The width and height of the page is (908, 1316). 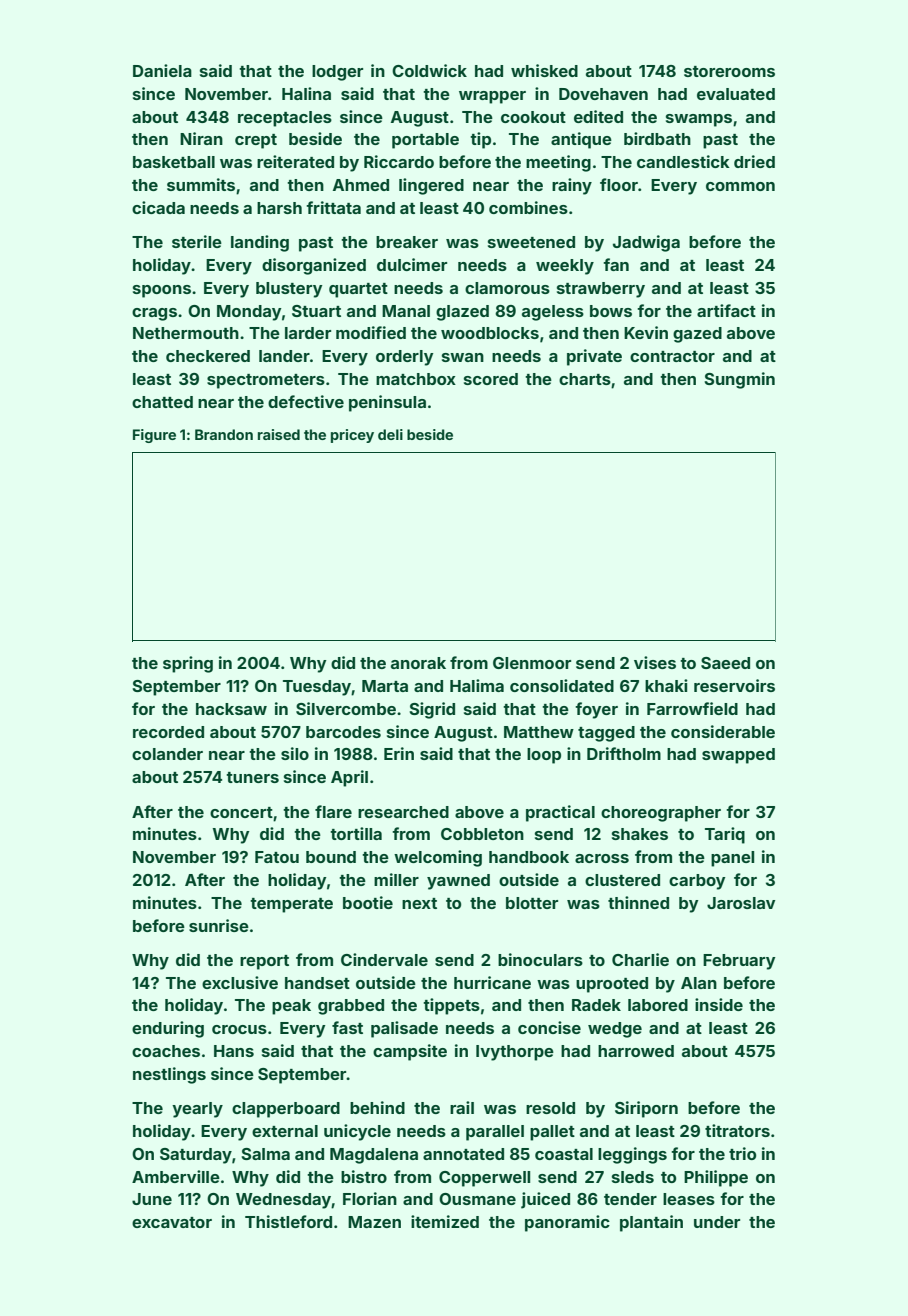 I want to click on excavator, so click(x=172, y=1222).
